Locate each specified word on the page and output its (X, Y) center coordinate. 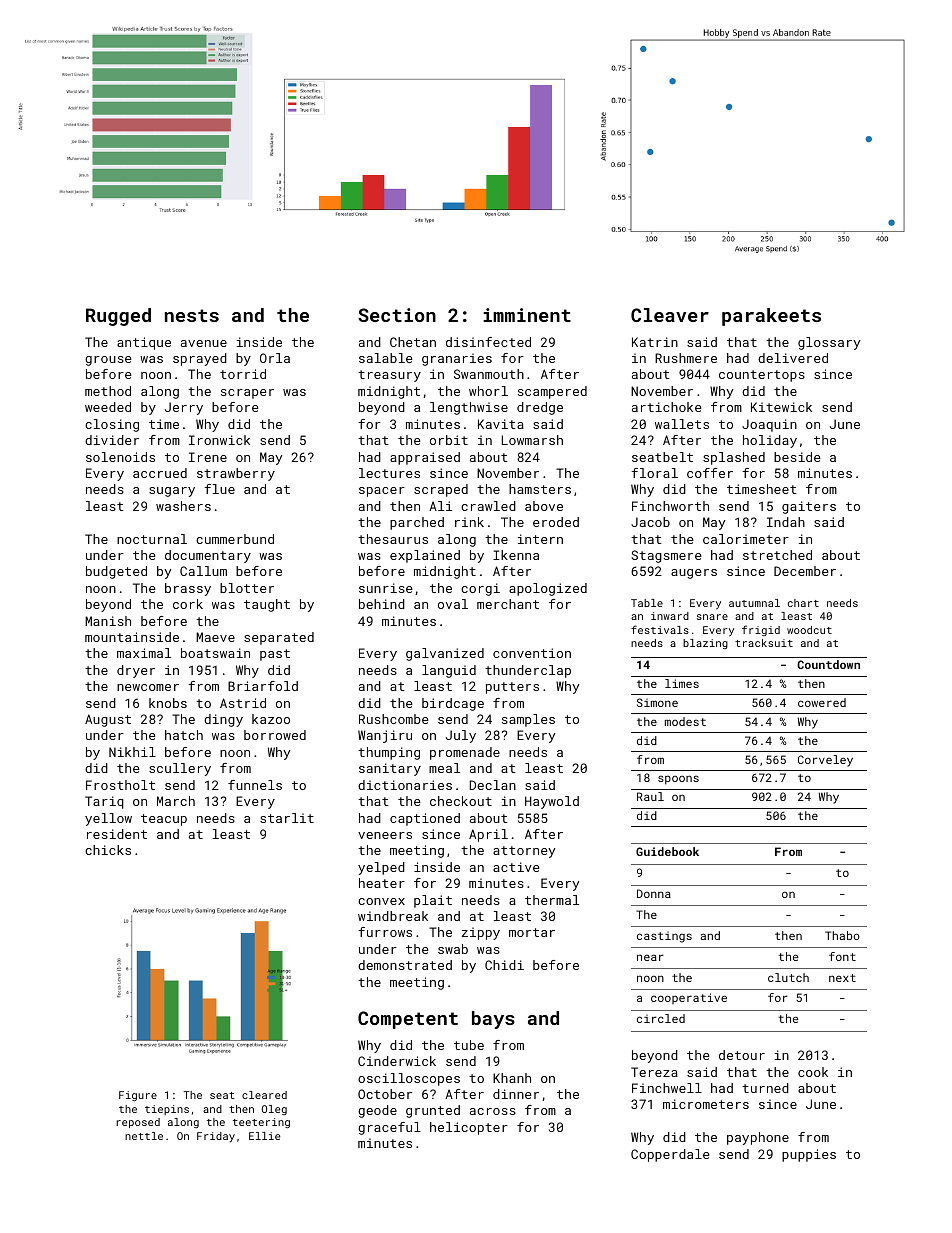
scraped (441, 490)
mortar (532, 932)
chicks (108, 850)
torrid (243, 374)
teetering (261, 1123)
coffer (710, 473)
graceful (389, 1128)
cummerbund (235, 539)
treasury (389, 376)
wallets (682, 424)
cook (813, 1072)
